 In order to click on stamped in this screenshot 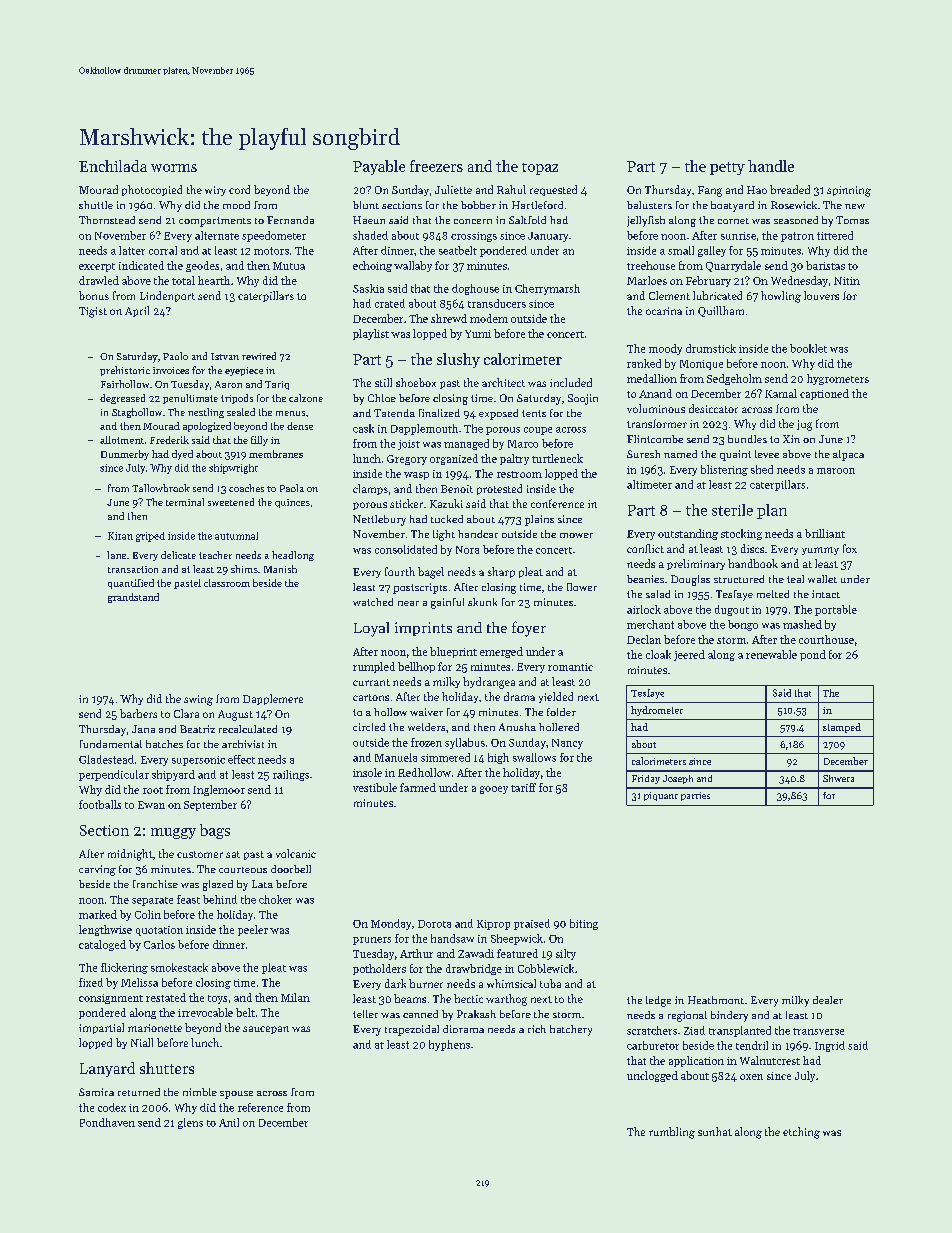, I will do `click(842, 728)`.
